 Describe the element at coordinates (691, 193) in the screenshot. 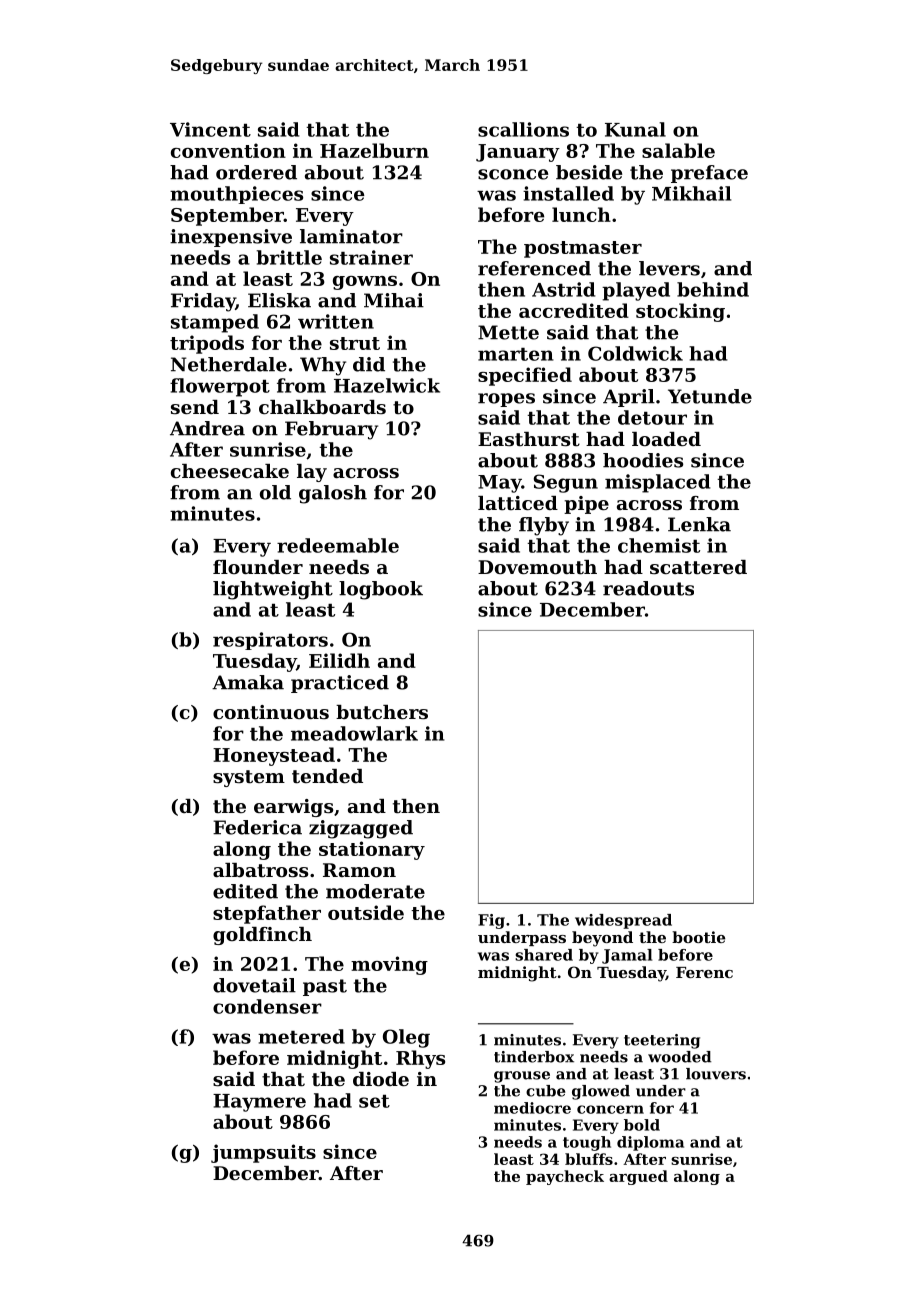

I see `Mikhail` at that location.
